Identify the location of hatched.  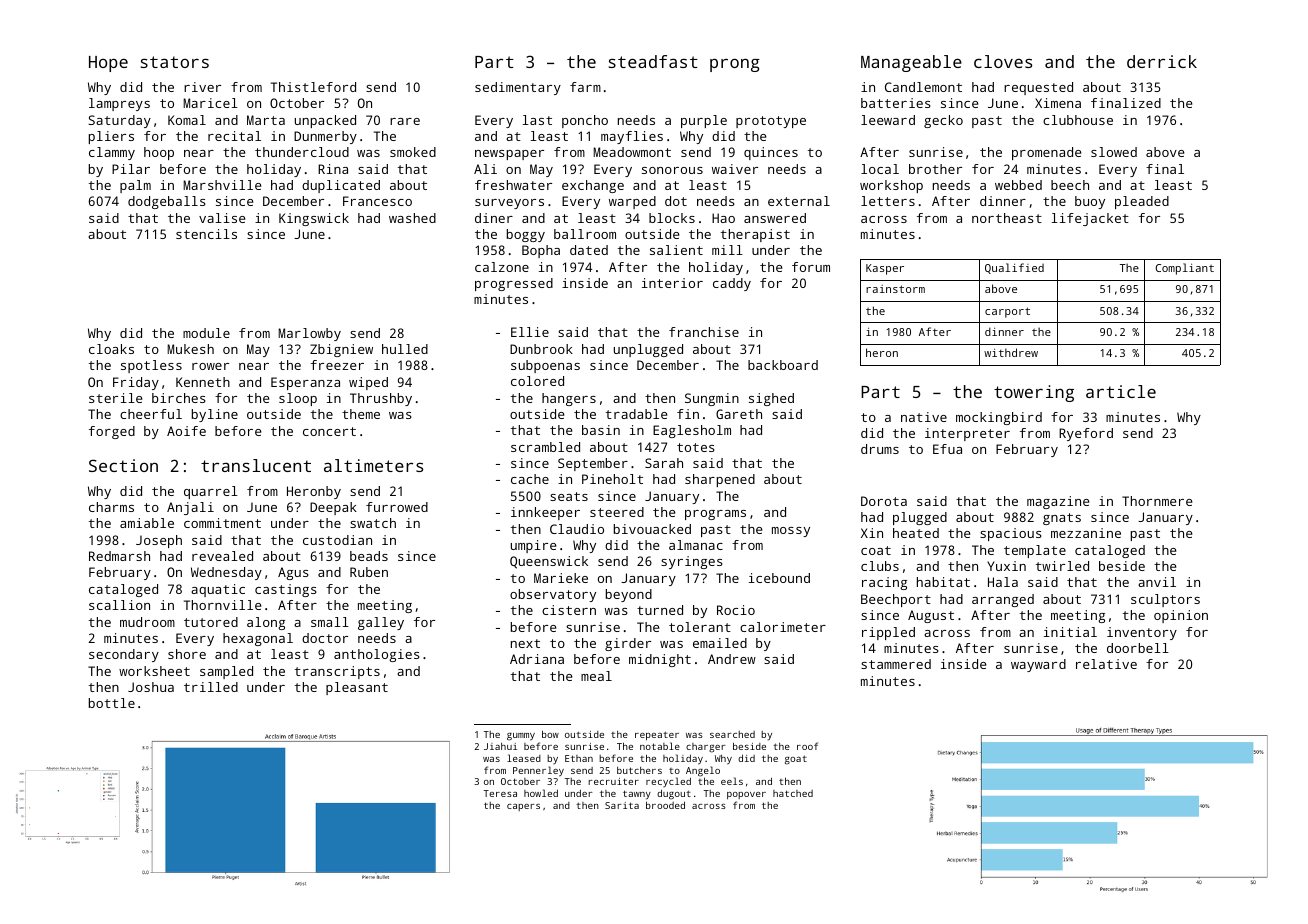
(793, 793).
